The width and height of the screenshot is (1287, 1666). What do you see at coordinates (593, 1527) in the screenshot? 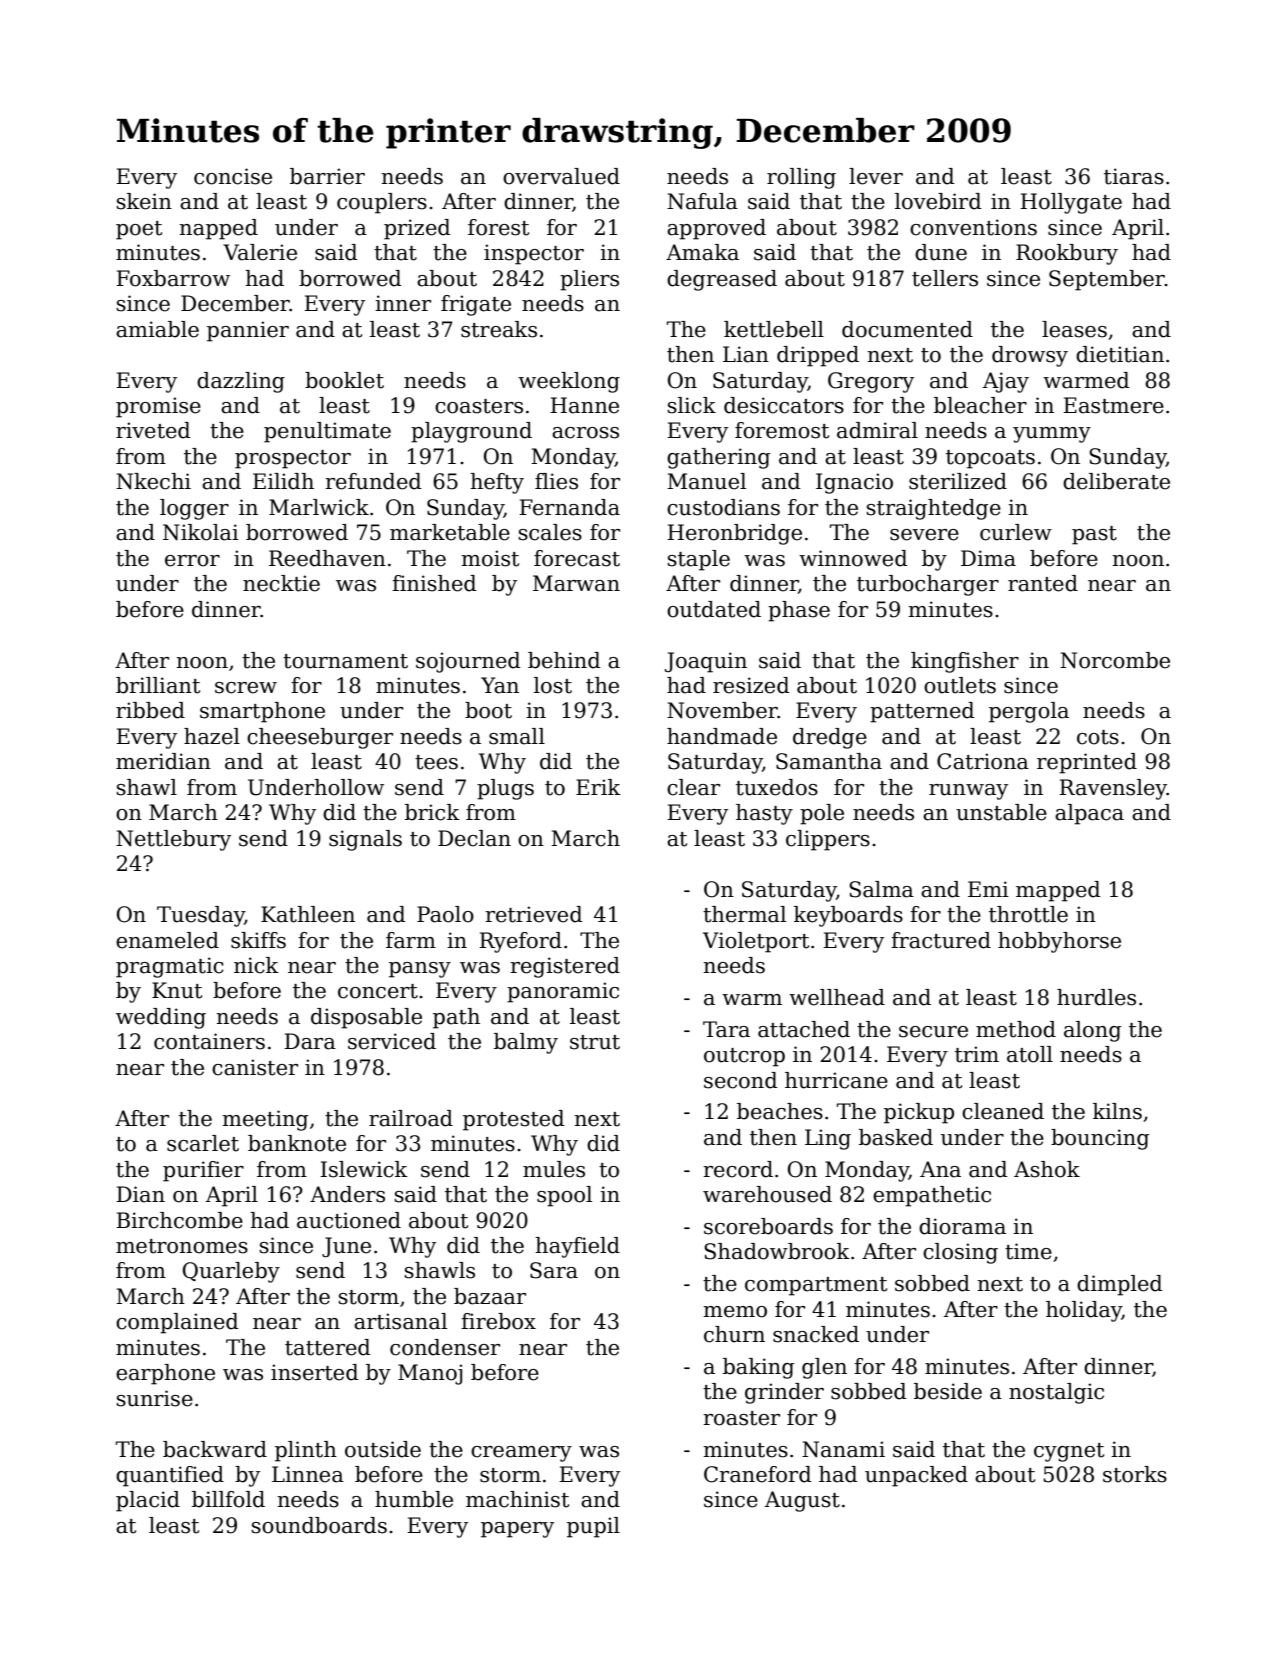
I see `pupil` at bounding box center [593, 1527].
